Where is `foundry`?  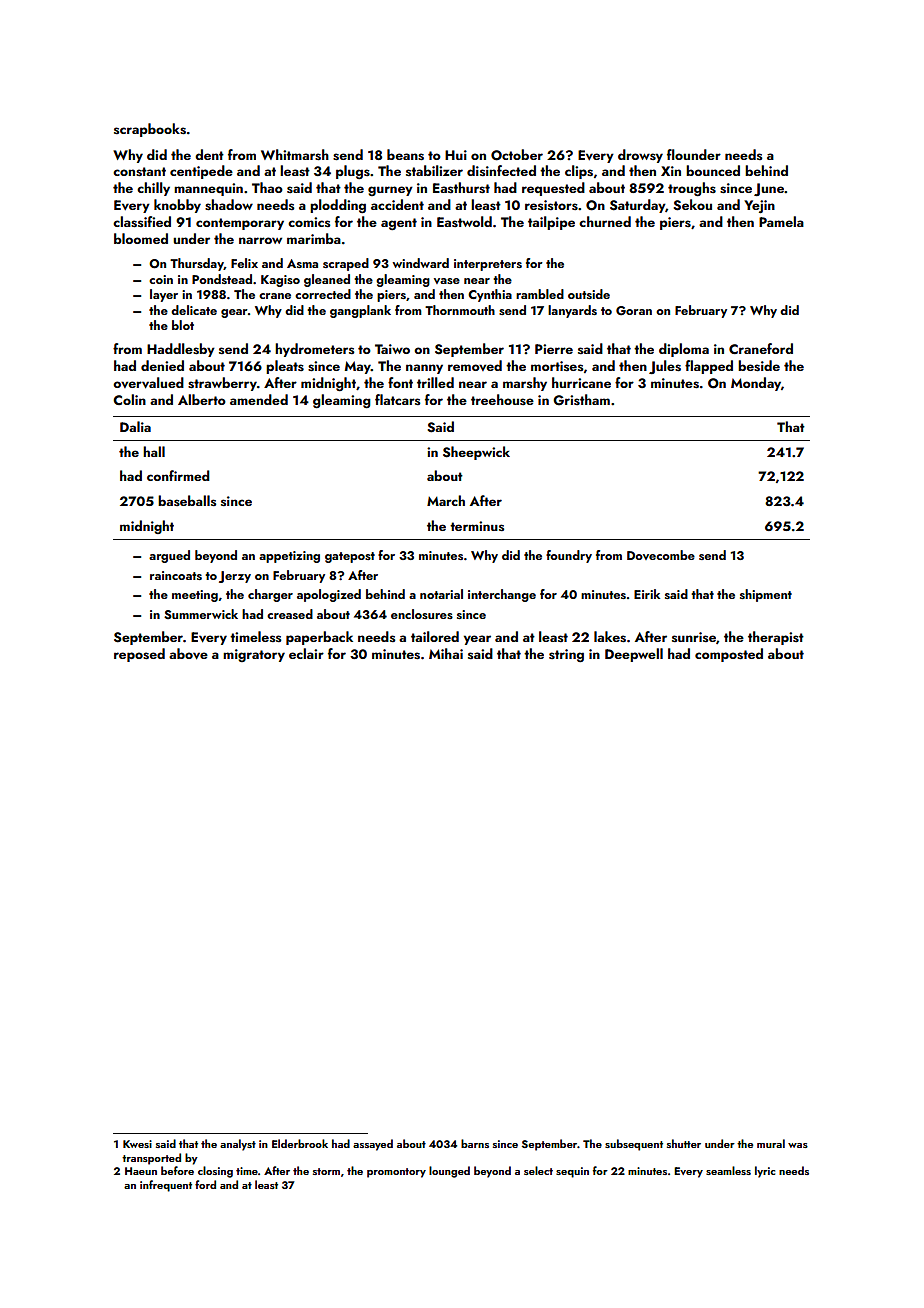 foundry is located at coordinates (569, 556).
